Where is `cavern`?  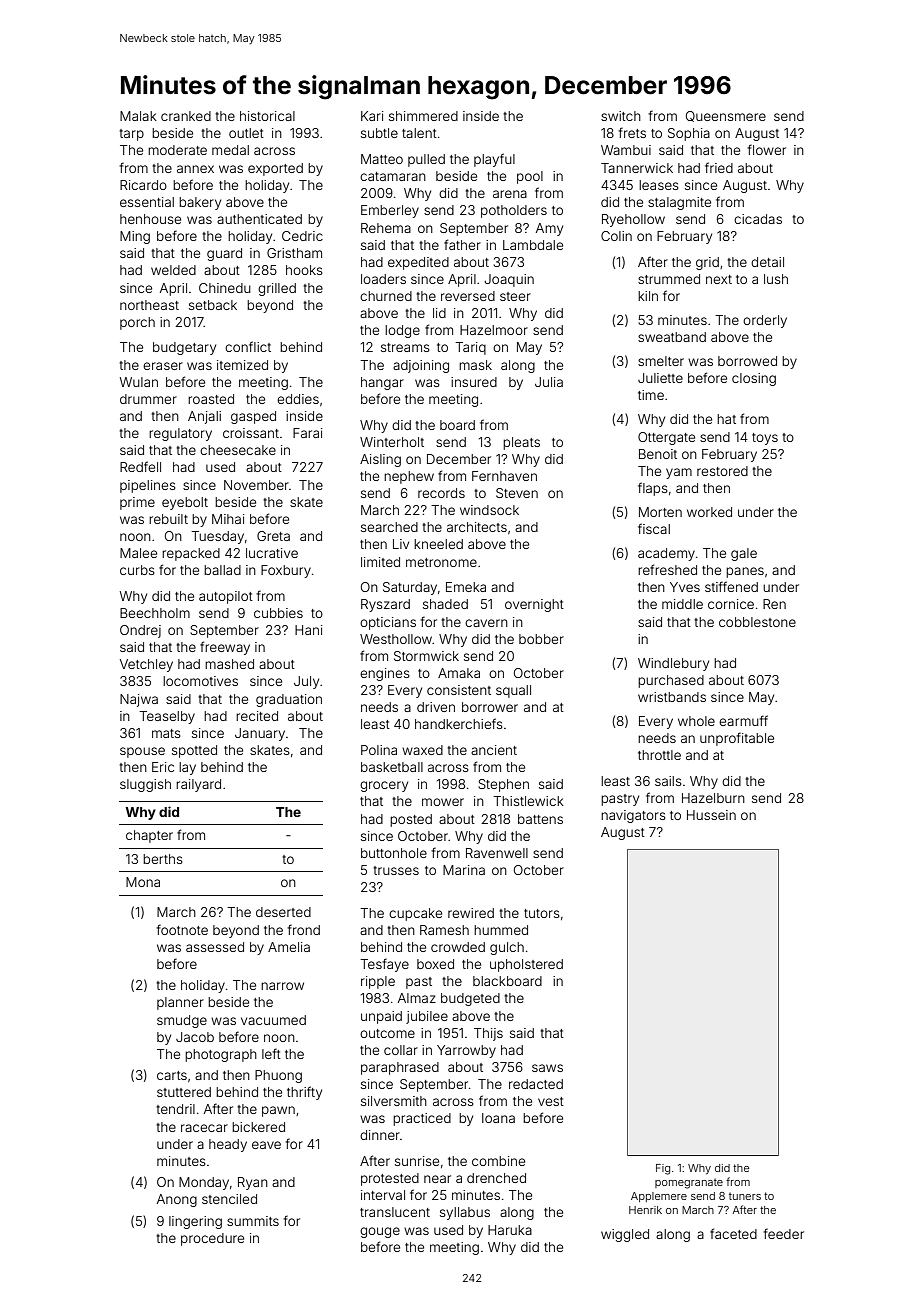 cavern is located at coordinates (486, 623).
